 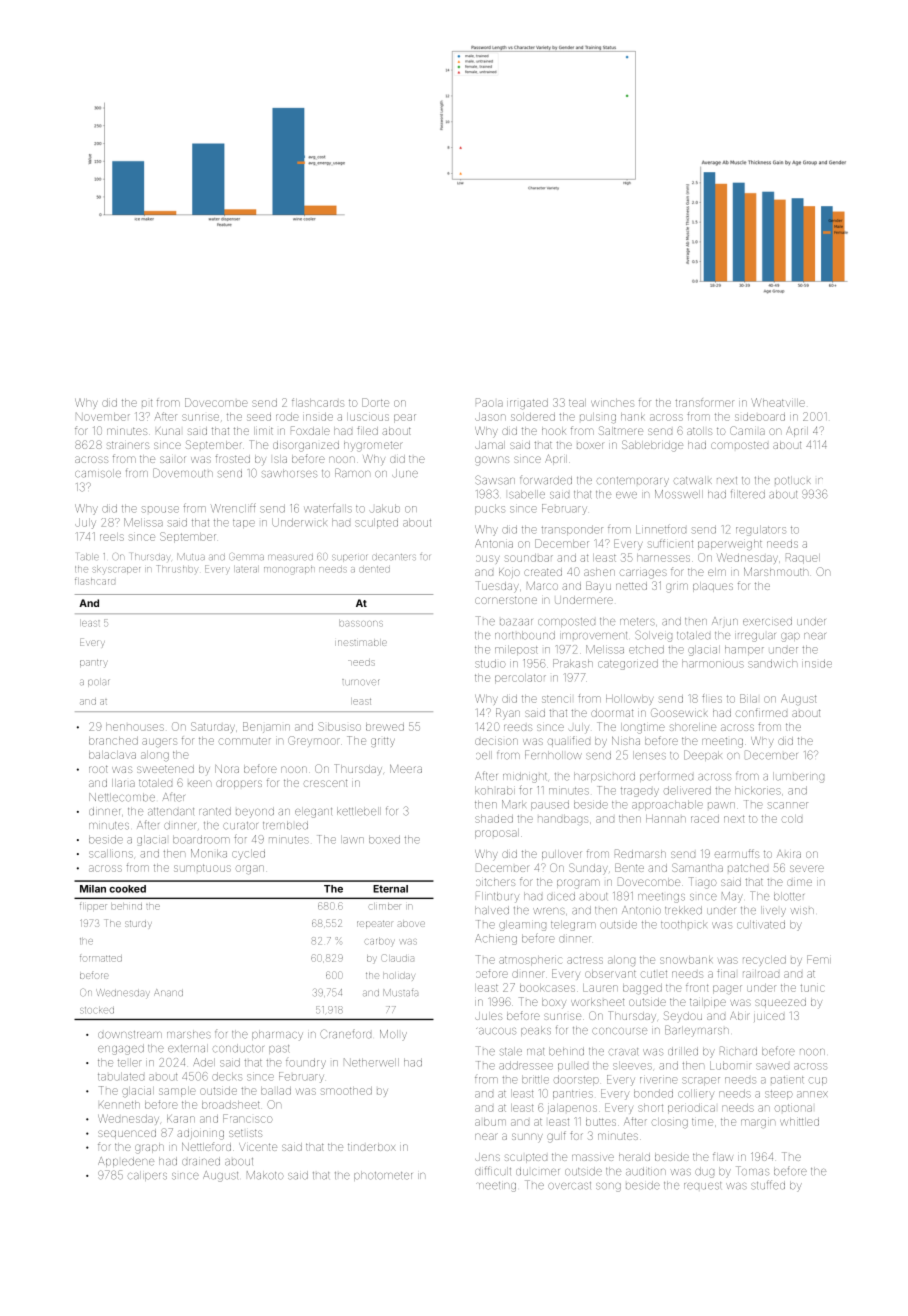 What do you see at coordinates (147, 1176) in the screenshot?
I see `calipers` at bounding box center [147, 1176].
